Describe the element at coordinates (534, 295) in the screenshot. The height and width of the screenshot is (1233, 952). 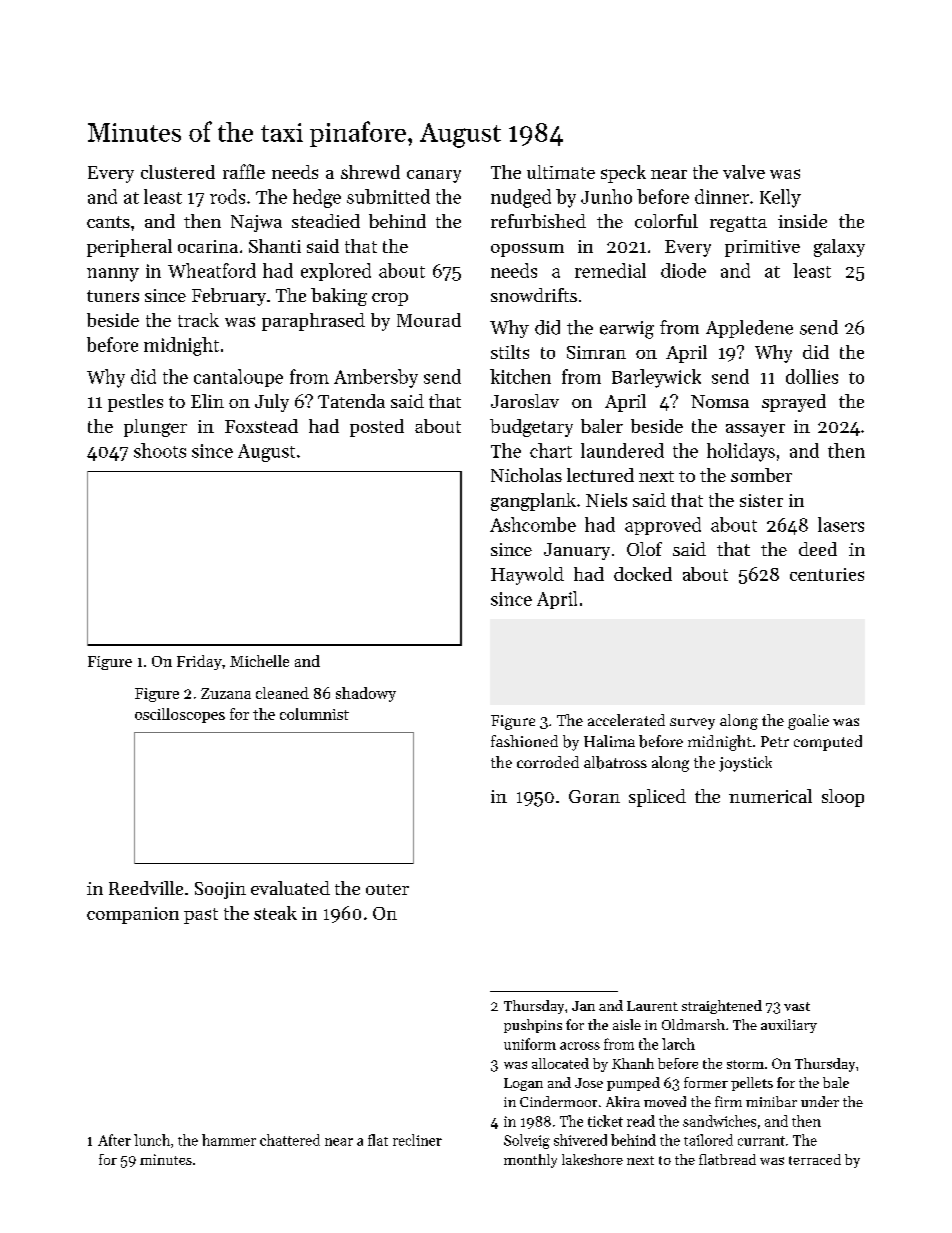
I see `snowdrifts` at that location.
